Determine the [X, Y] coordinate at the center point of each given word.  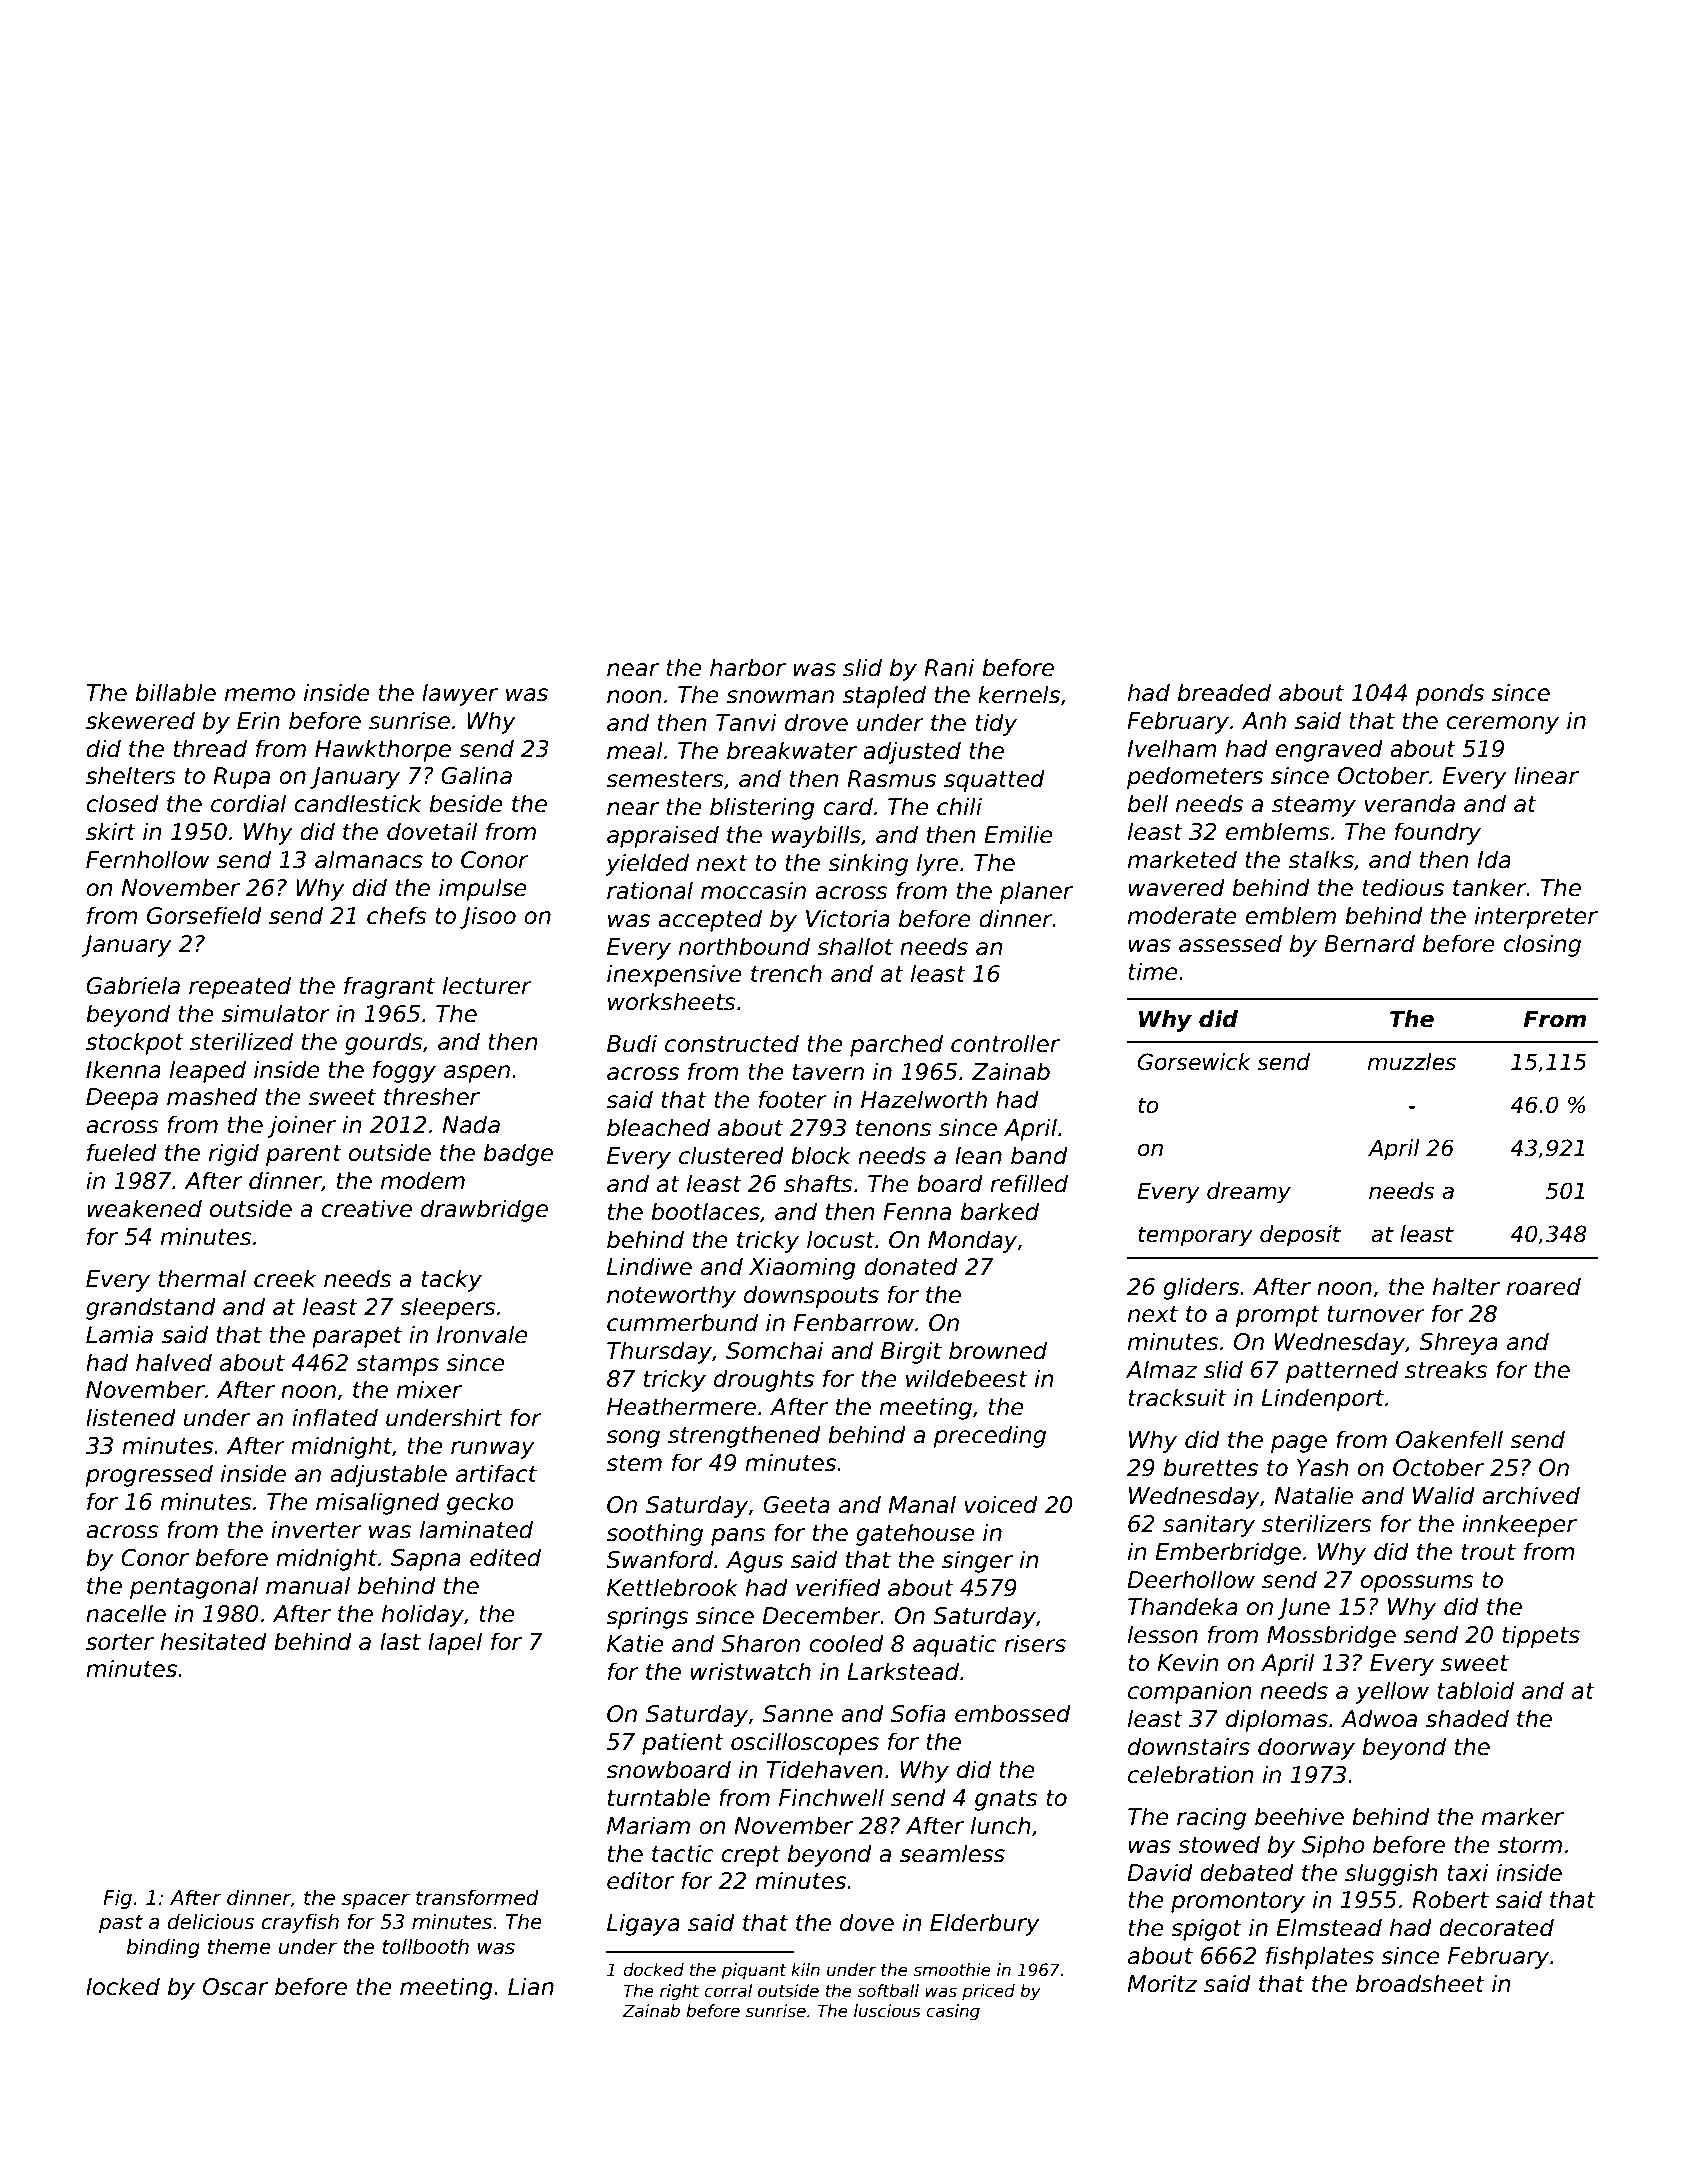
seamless [952, 1853]
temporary [1195, 1236]
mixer [429, 1389]
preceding [989, 1436]
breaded [1224, 692]
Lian [531, 1986]
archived [1531, 1495]
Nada [471, 1124]
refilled [1029, 1183]
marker [1523, 1816]
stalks [1321, 859]
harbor [748, 667]
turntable [659, 1797]
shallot [855, 946]
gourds [384, 1043]
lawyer [460, 694]
